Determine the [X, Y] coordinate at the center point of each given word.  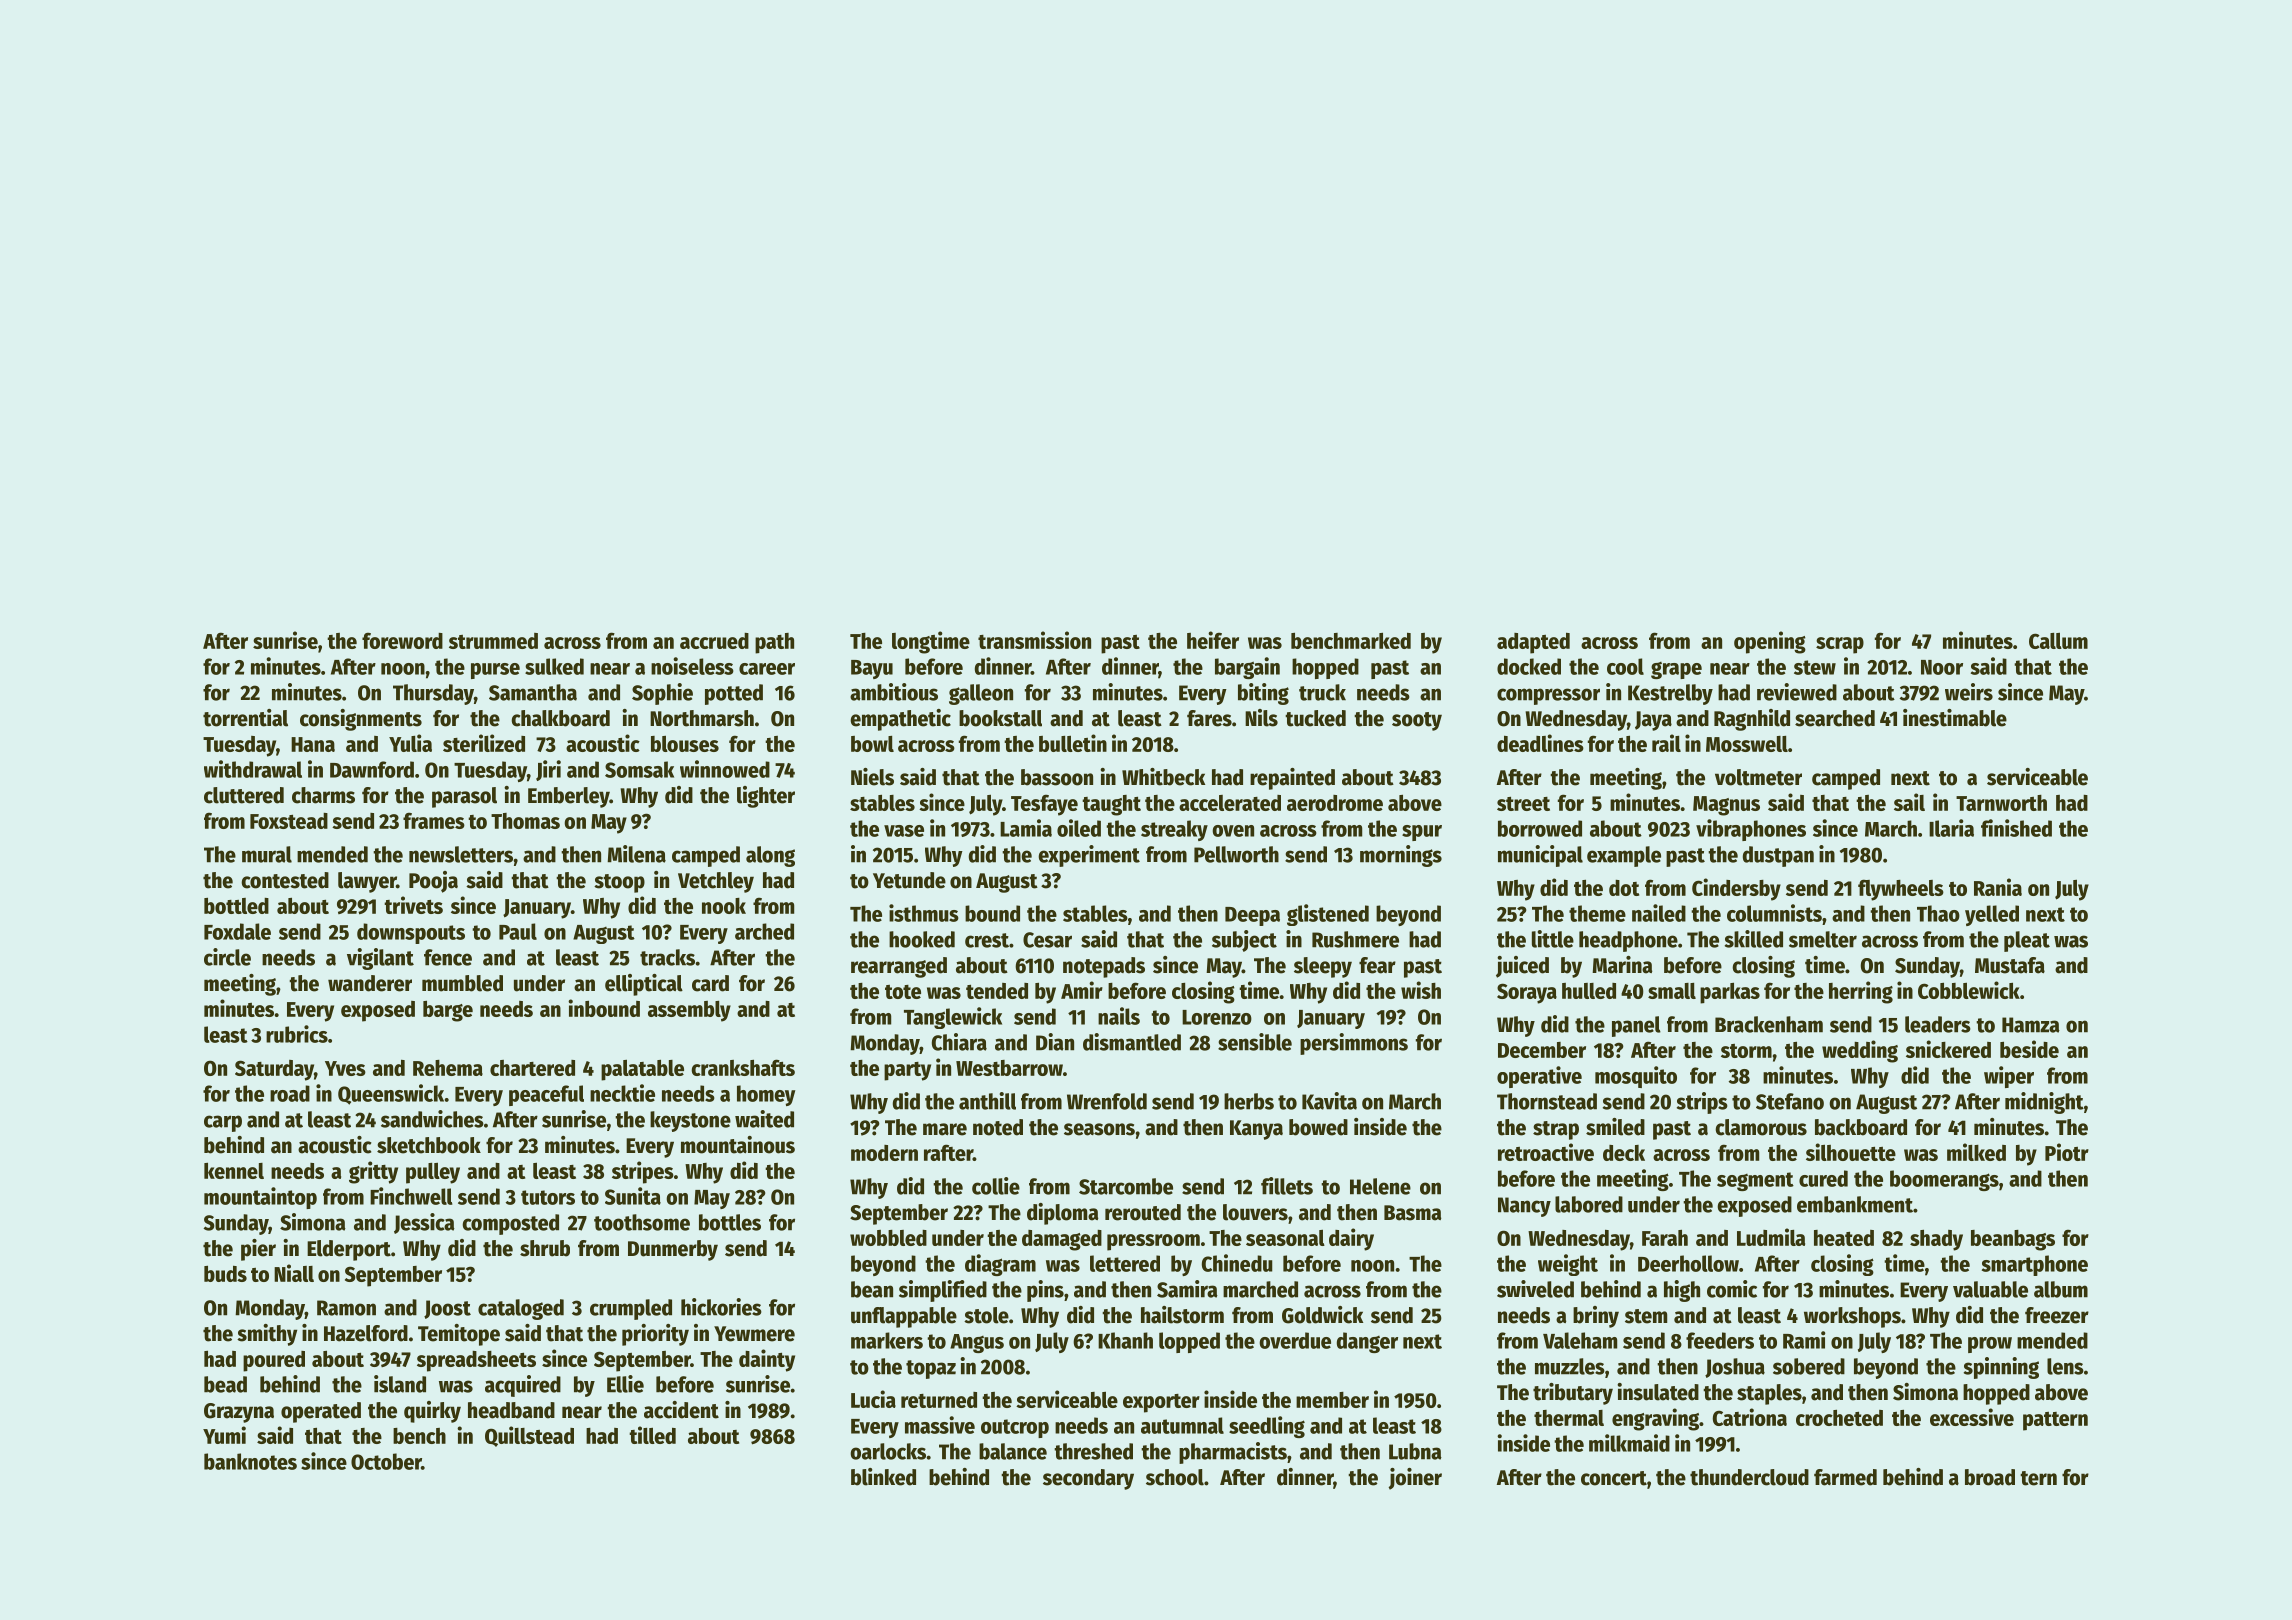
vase [904, 831]
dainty [767, 1360]
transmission [1034, 640]
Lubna [1415, 1451]
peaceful [546, 1095]
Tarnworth [2001, 803]
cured [1823, 1178]
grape [1676, 670]
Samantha [533, 692]
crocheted [1839, 1418]
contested [285, 880]
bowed [1318, 1127]
